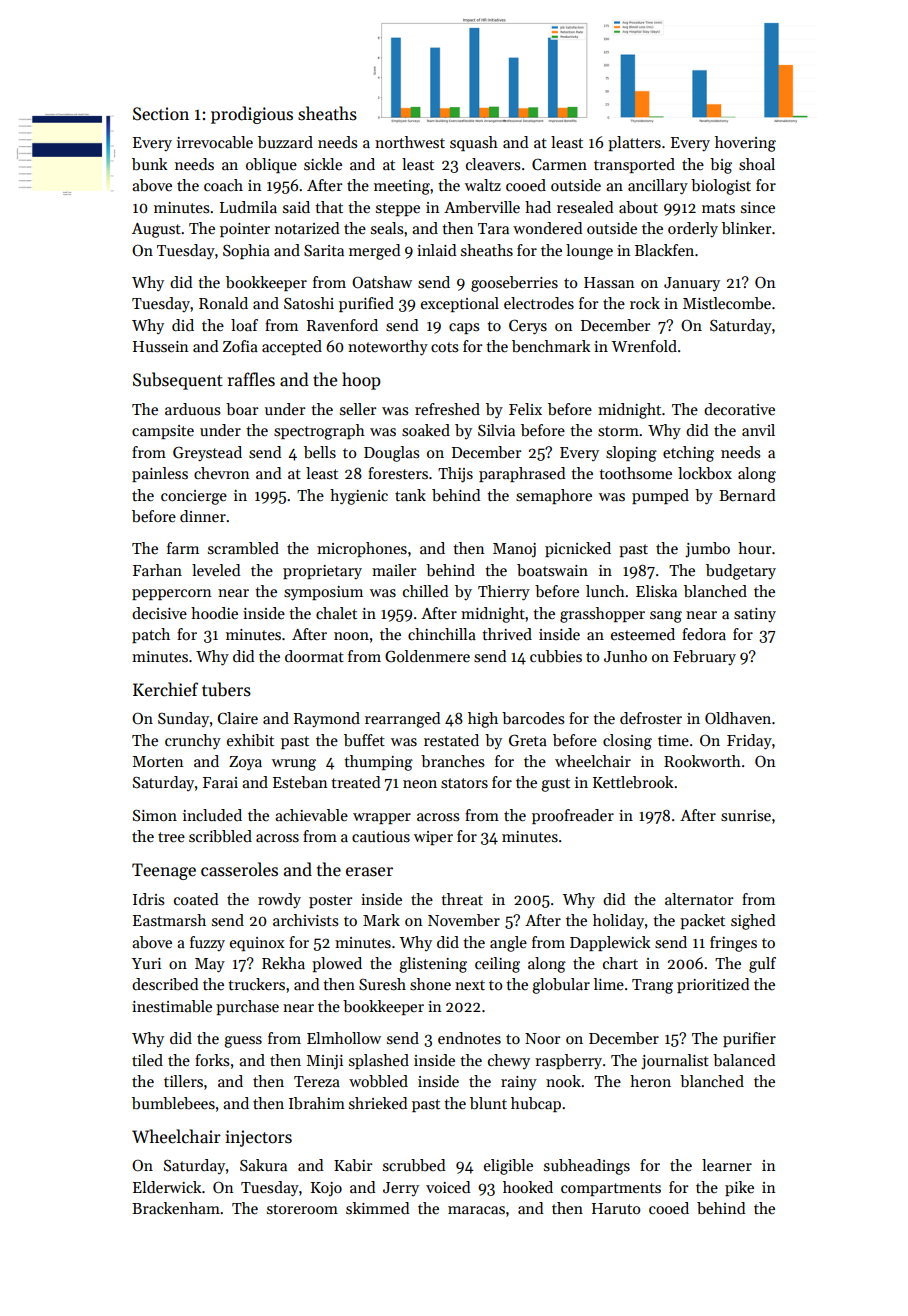 This screenshot has height=1316, width=908. I want to click on sighed, so click(753, 922).
